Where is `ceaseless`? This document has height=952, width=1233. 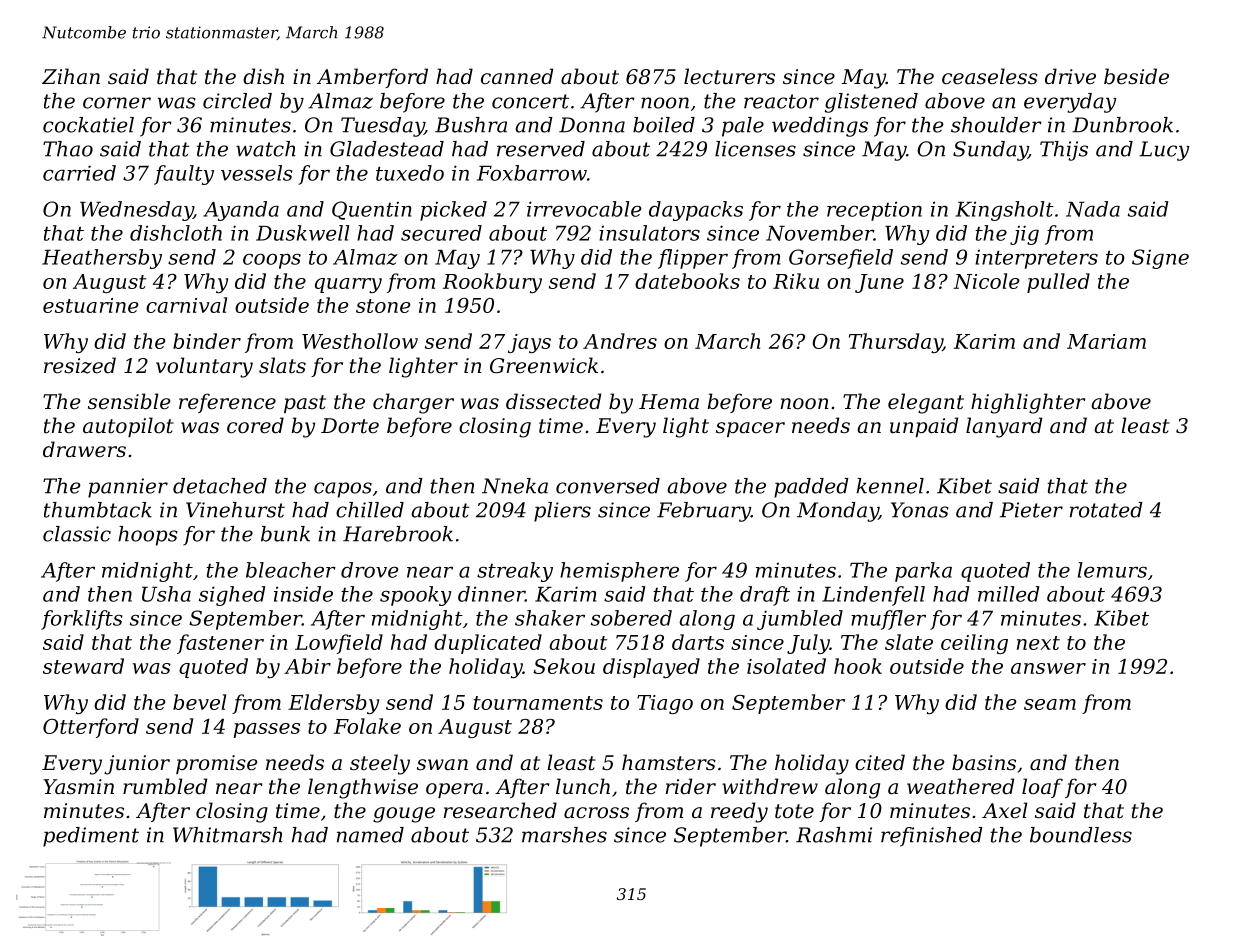
ceaseless is located at coordinates (990, 76).
